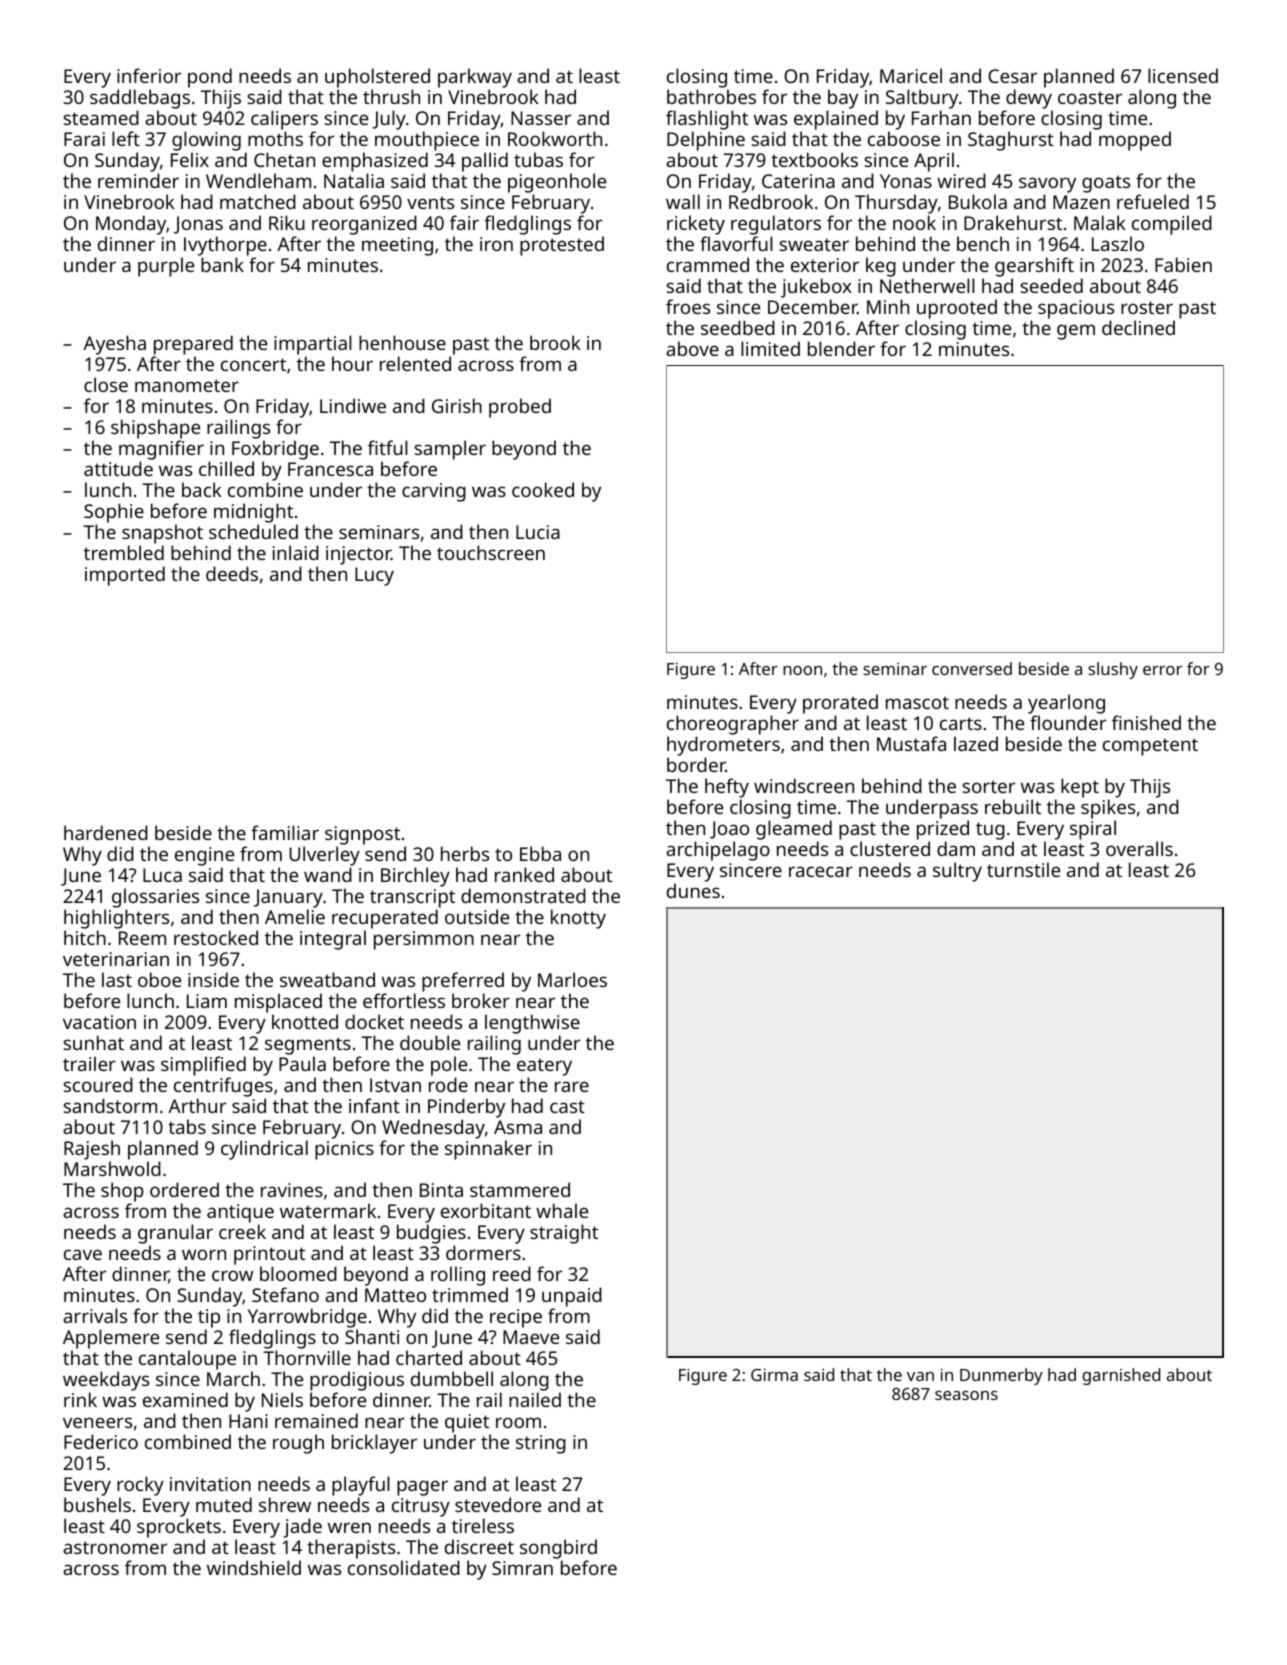  I want to click on Joao, so click(729, 830).
